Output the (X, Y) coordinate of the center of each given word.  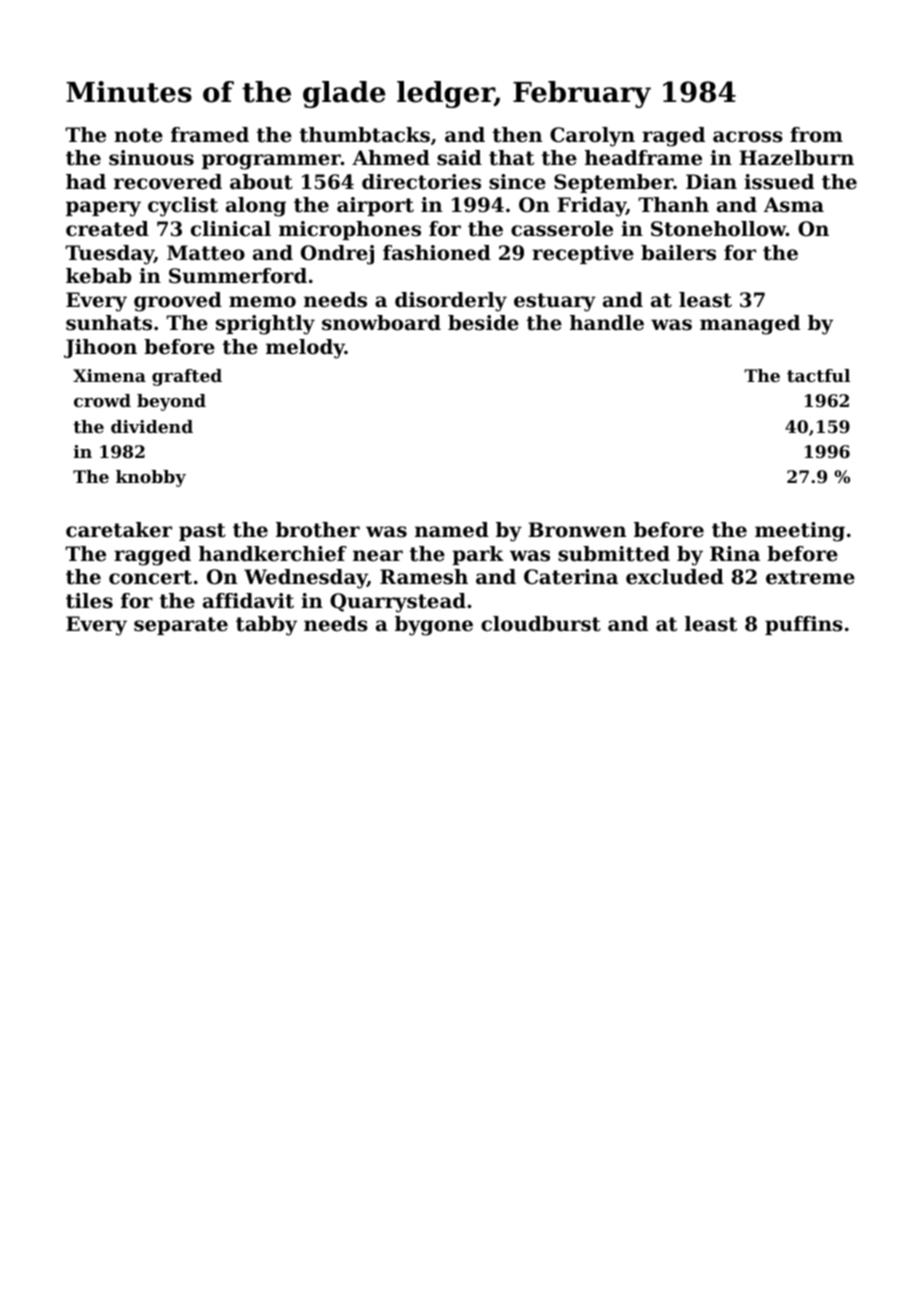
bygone (434, 626)
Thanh (673, 204)
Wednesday (305, 579)
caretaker (119, 530)
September (613, 183)
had (86, 181)
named (452, 530)
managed (750, 325)
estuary (555, 302)
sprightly (265, 325)
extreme (810, 577)
